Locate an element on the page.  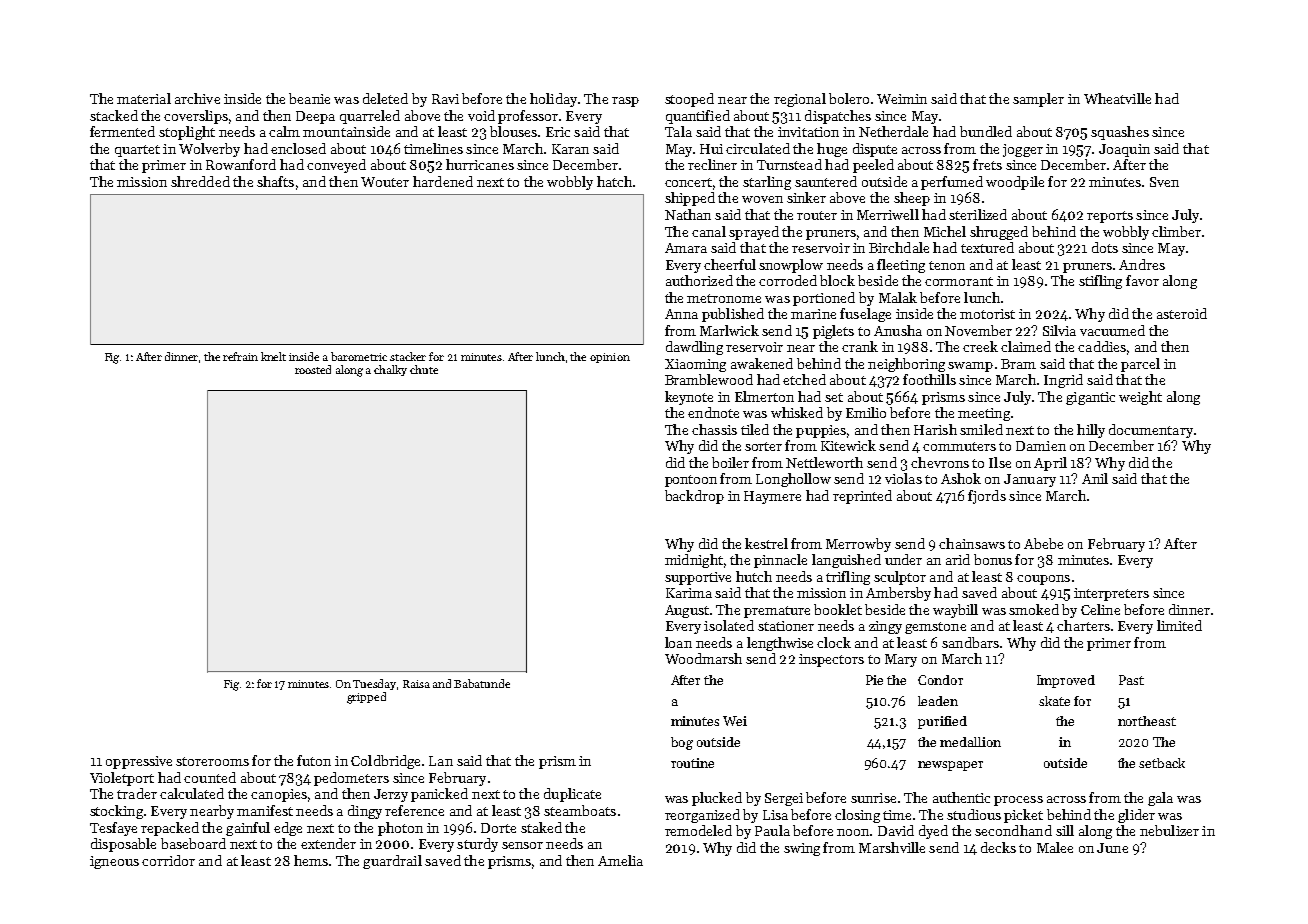
fermented is located at coordinates (122, 131).
